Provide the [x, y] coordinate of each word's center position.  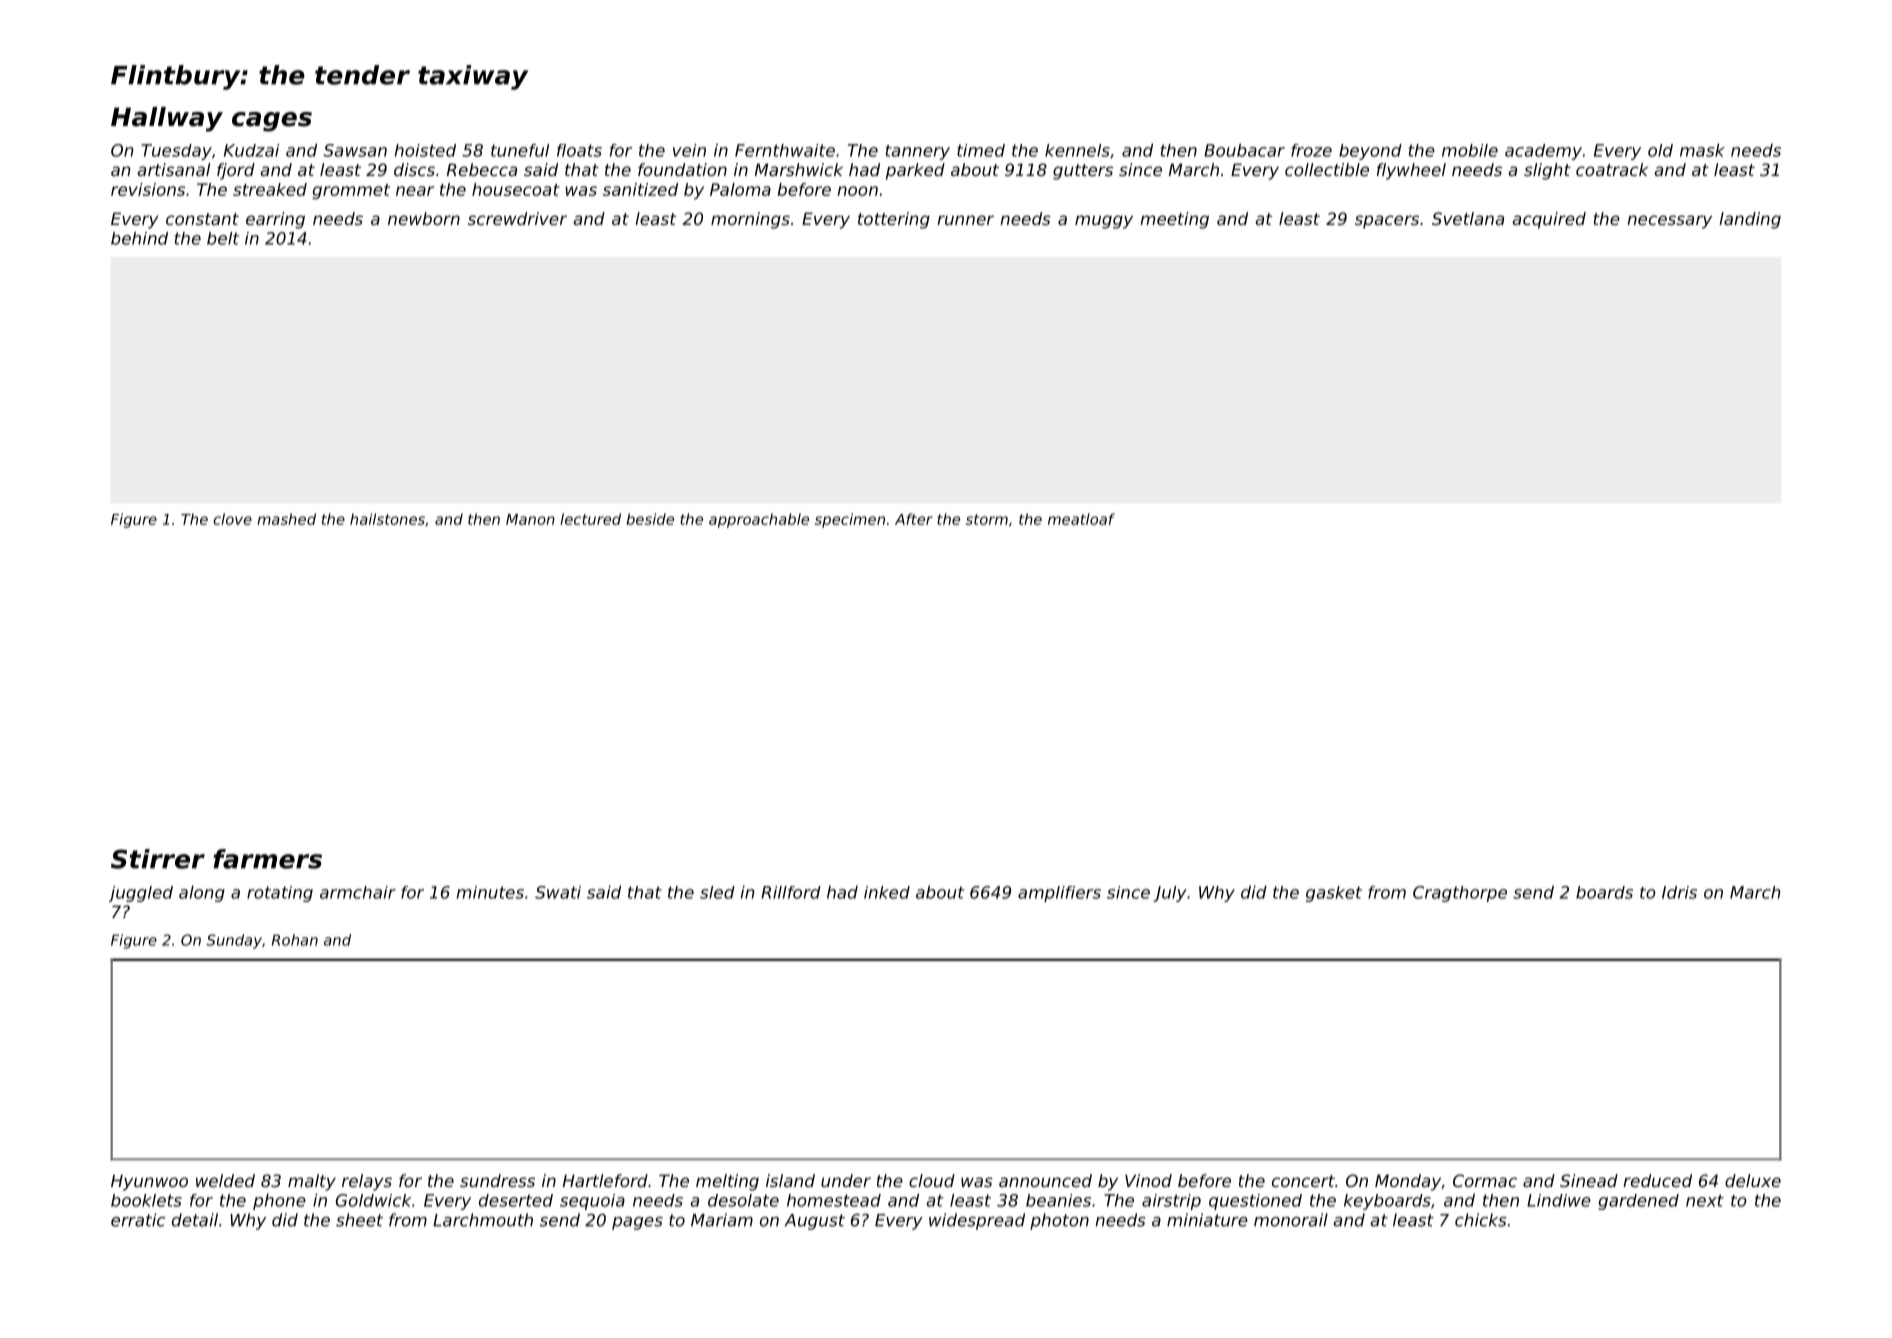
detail [195, 1220]
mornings [750, 220]
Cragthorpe [1460, 894]
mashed [286, 519]
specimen [850, 520]
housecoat [516, 189]
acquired [1549, 220]
